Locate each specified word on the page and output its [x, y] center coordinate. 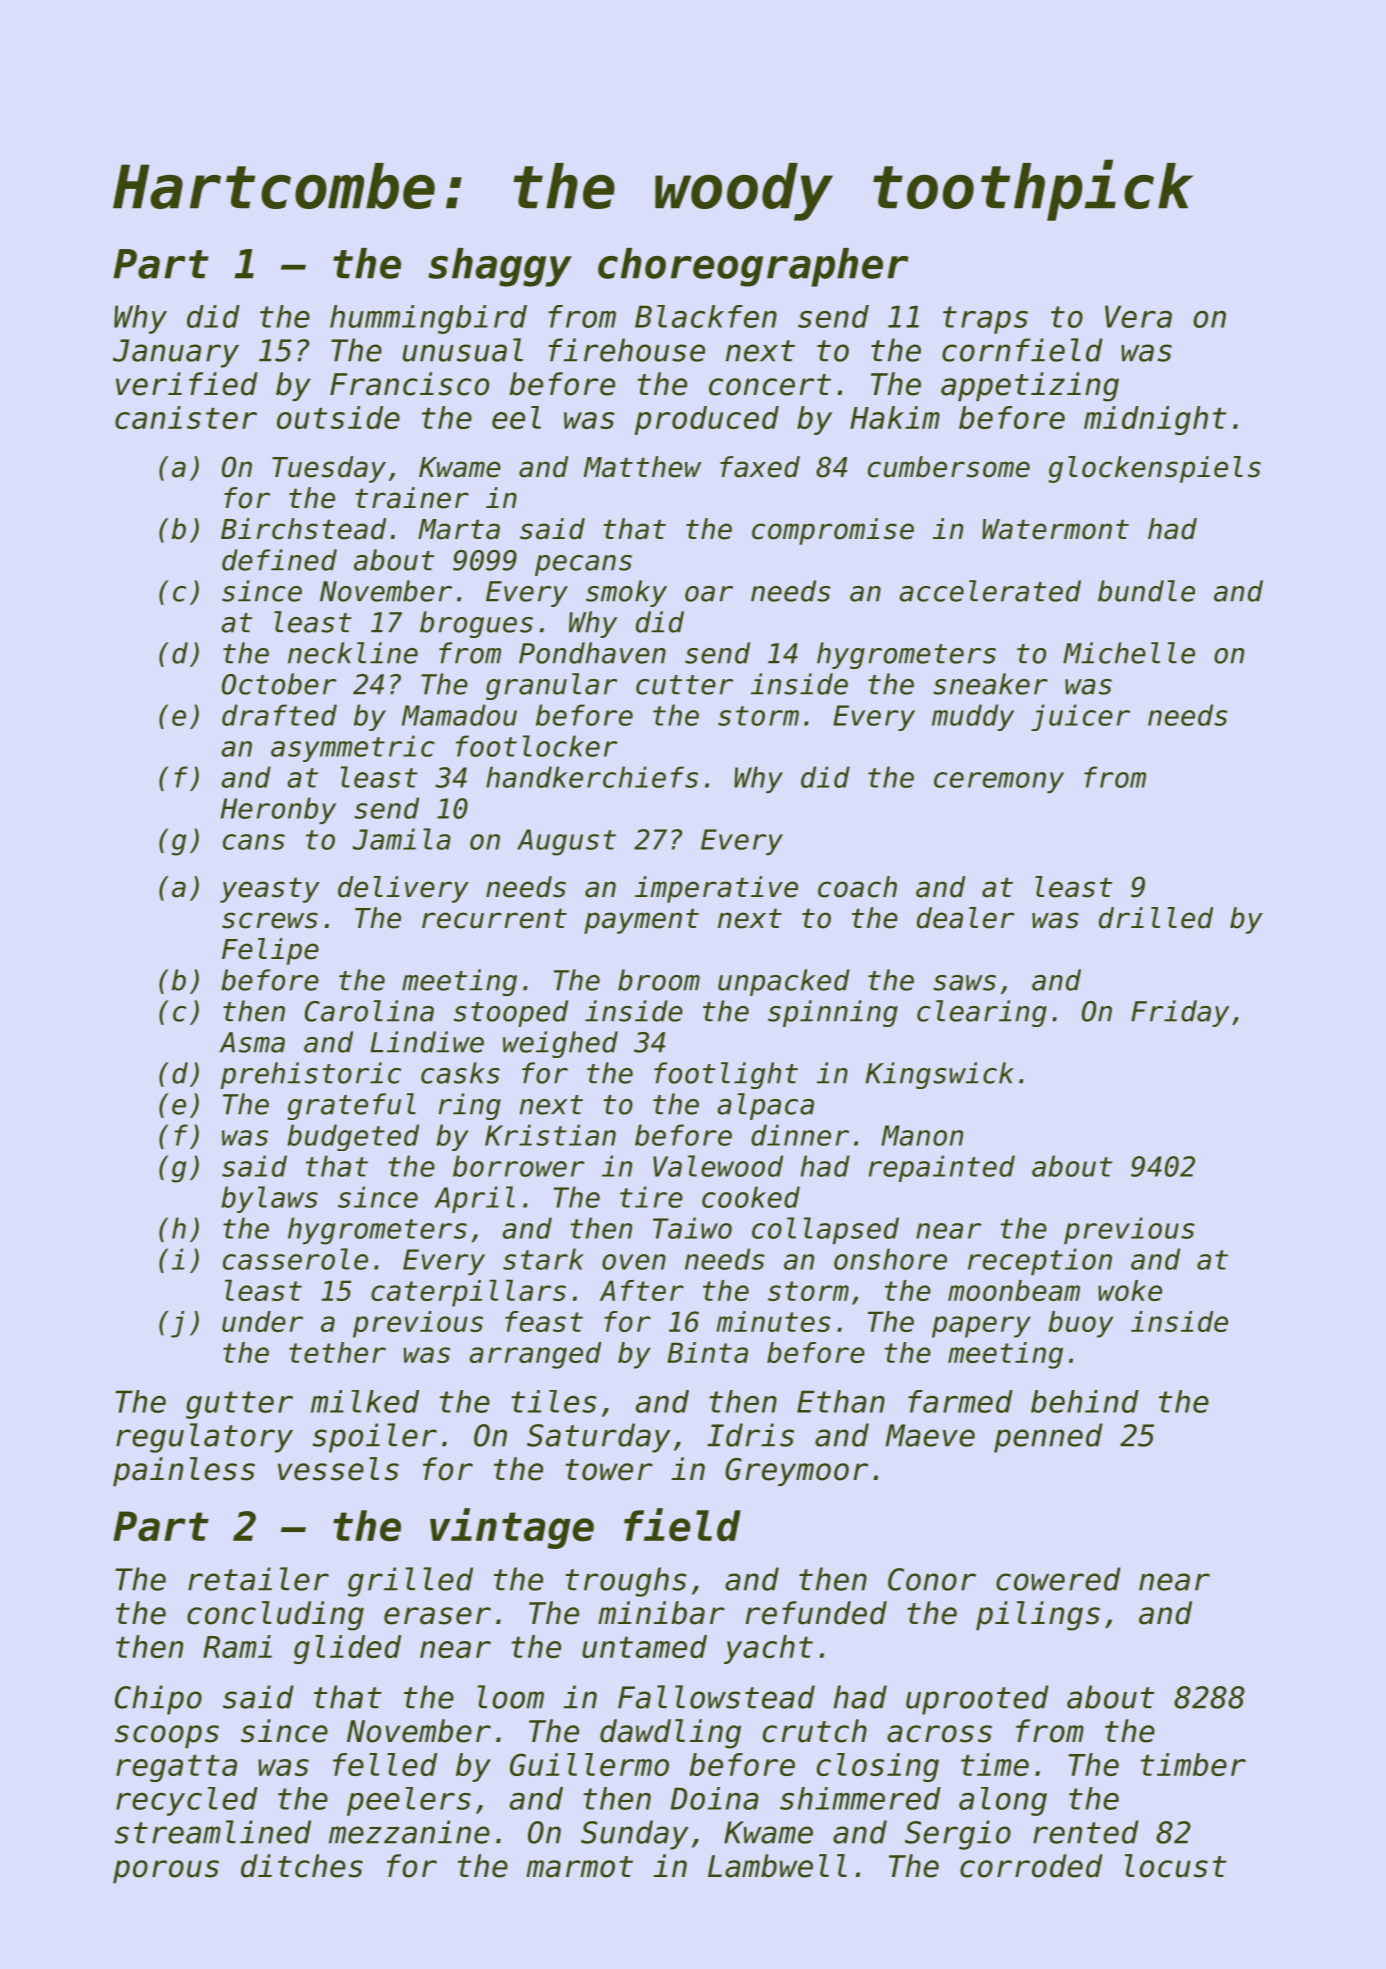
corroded [1031, 1866]
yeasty [270, 890]
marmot [579, 1867]
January [176, 353]
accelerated [990, 591]
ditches [302, 1866]
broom [659, 980]
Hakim [895, 417]
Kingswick [940, 1075]
